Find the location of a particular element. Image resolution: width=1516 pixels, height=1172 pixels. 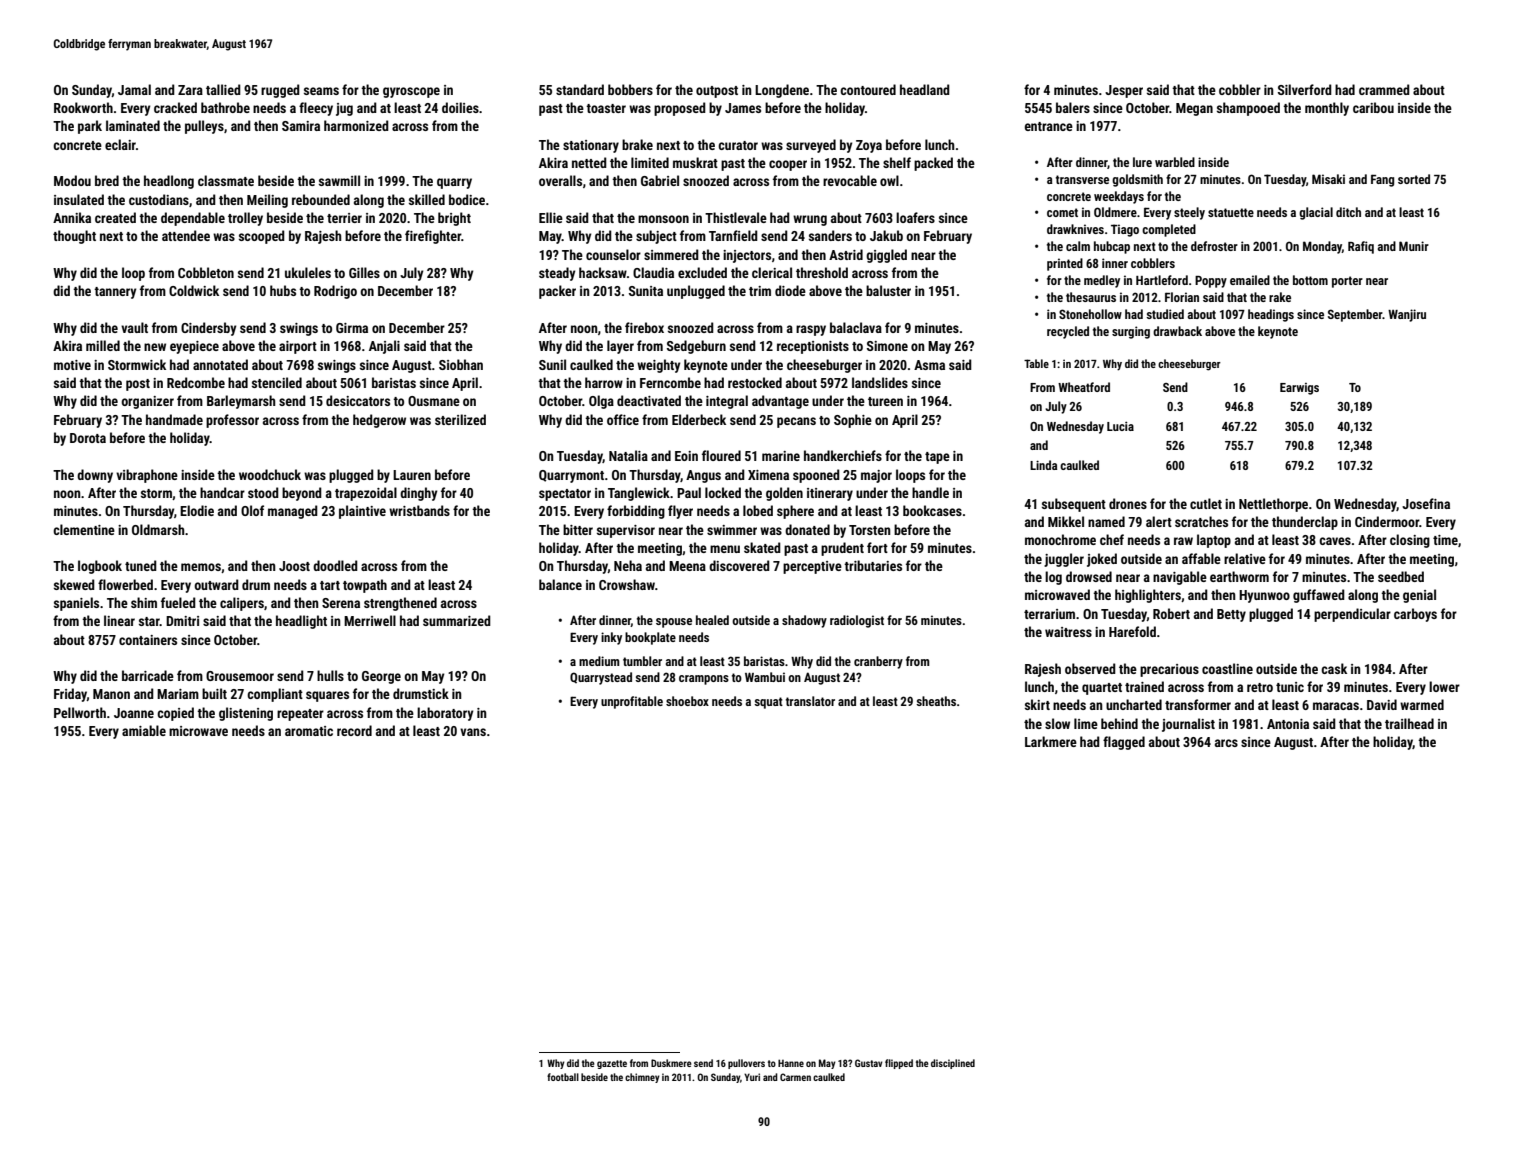

balaclava is located at coordinates (856, 327).
